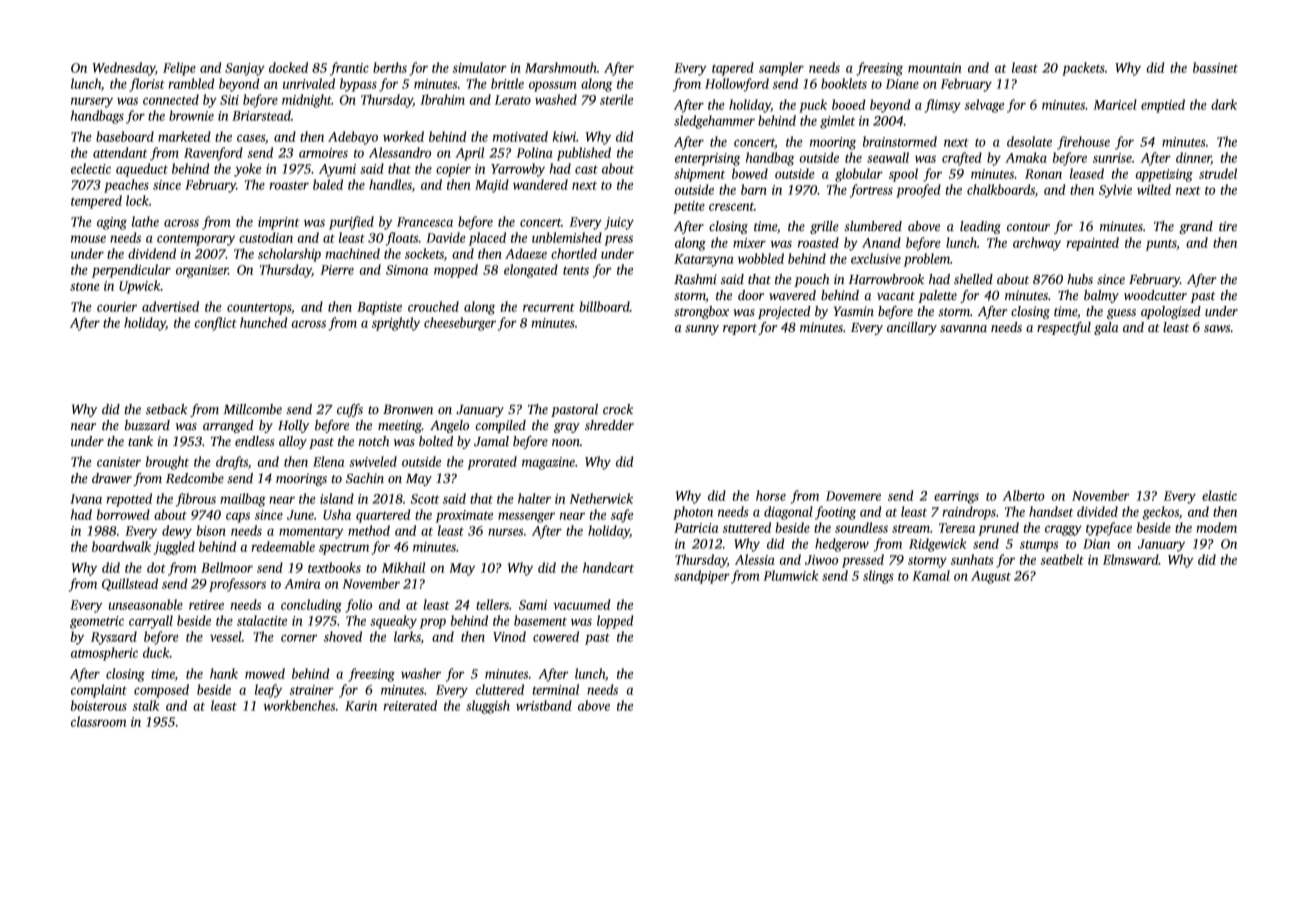 The width and height of the screenshot is (1308, 924). What do you see at coordinates (531, 271) in the screenshot?
I see `elongated` at bounding box center [531, 271].
